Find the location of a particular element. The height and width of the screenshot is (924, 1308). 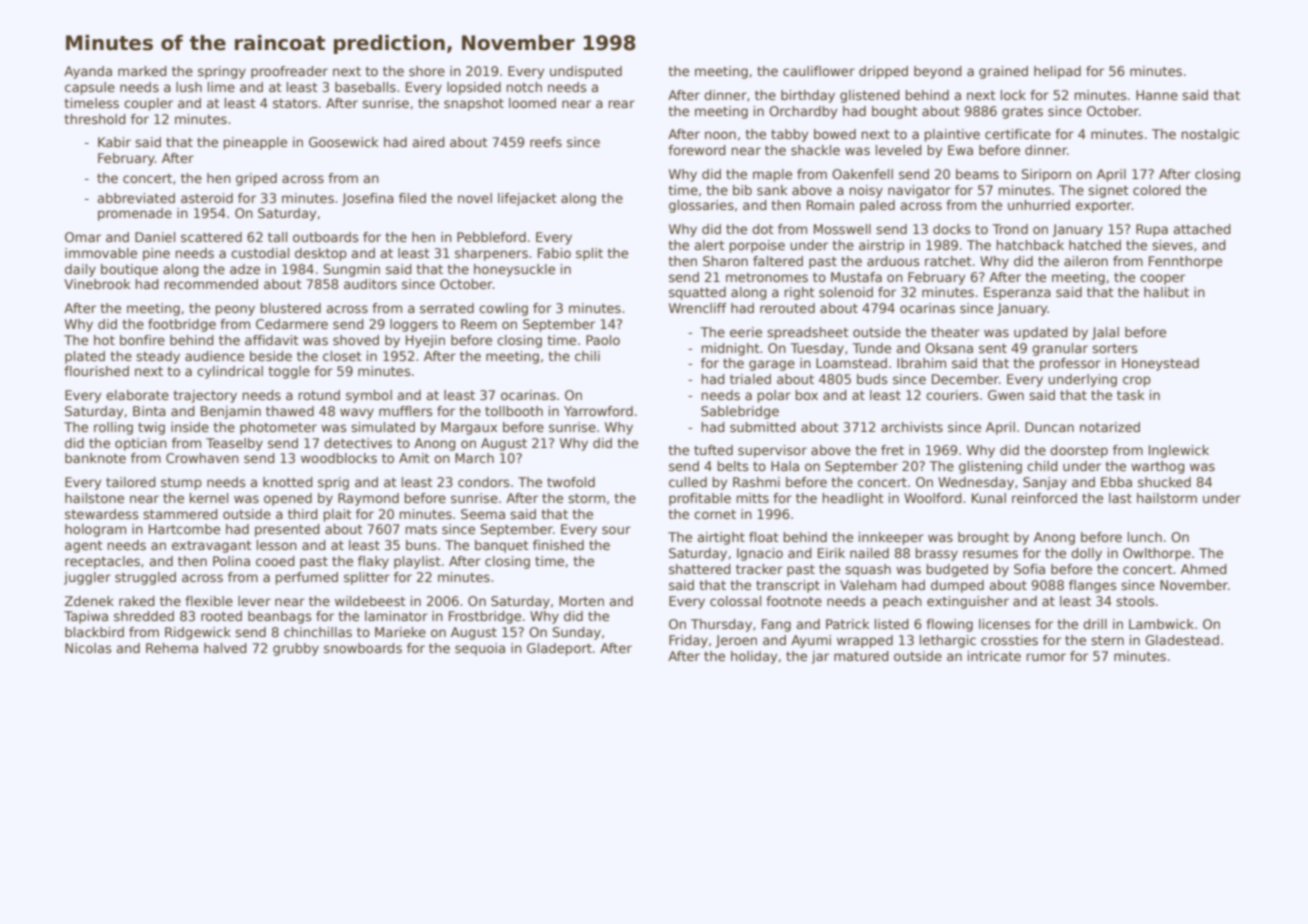

Esperanza is located at coordinates (1017, 293).
